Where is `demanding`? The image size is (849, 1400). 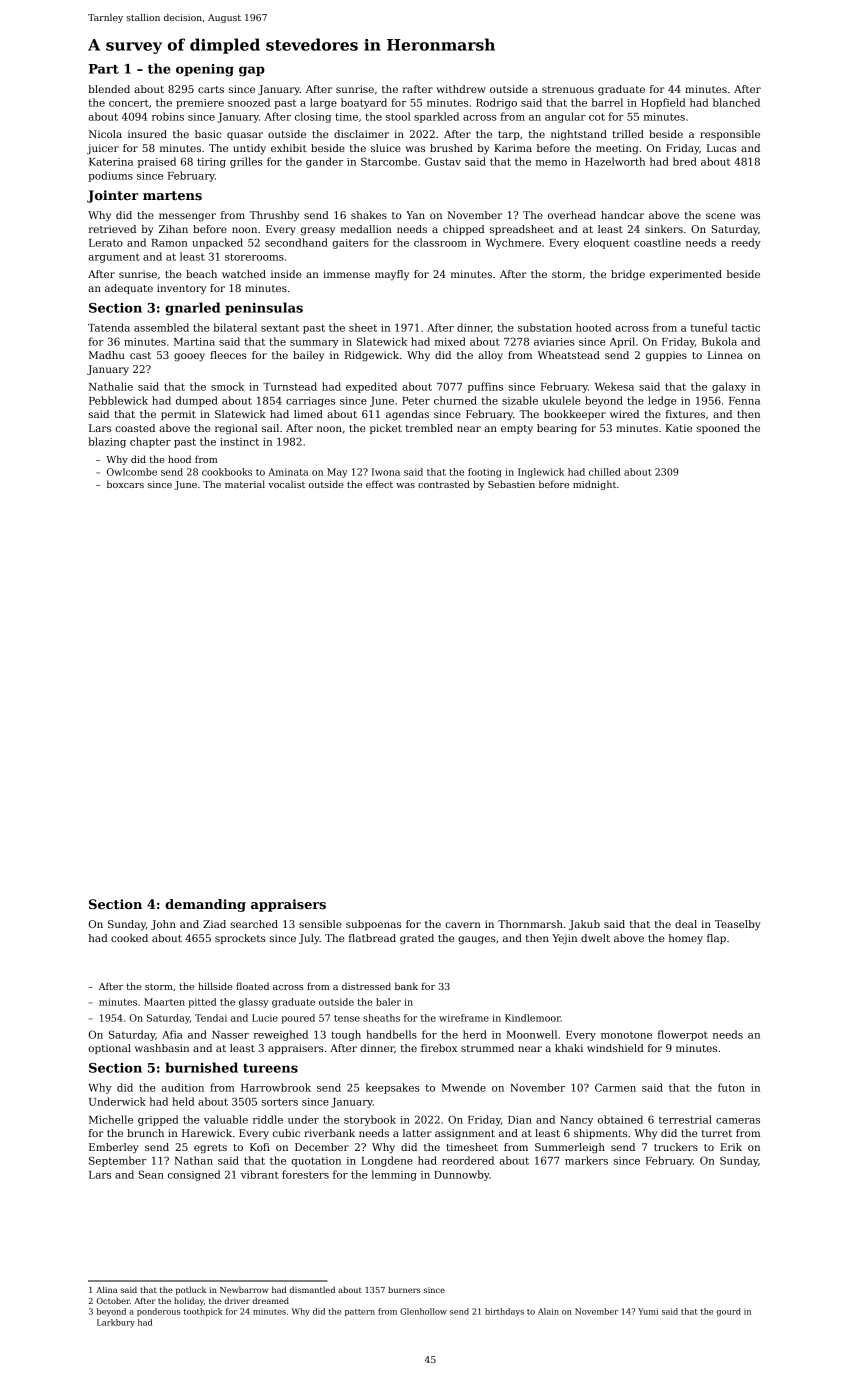
demanding is located at coordinates (205, 905).
